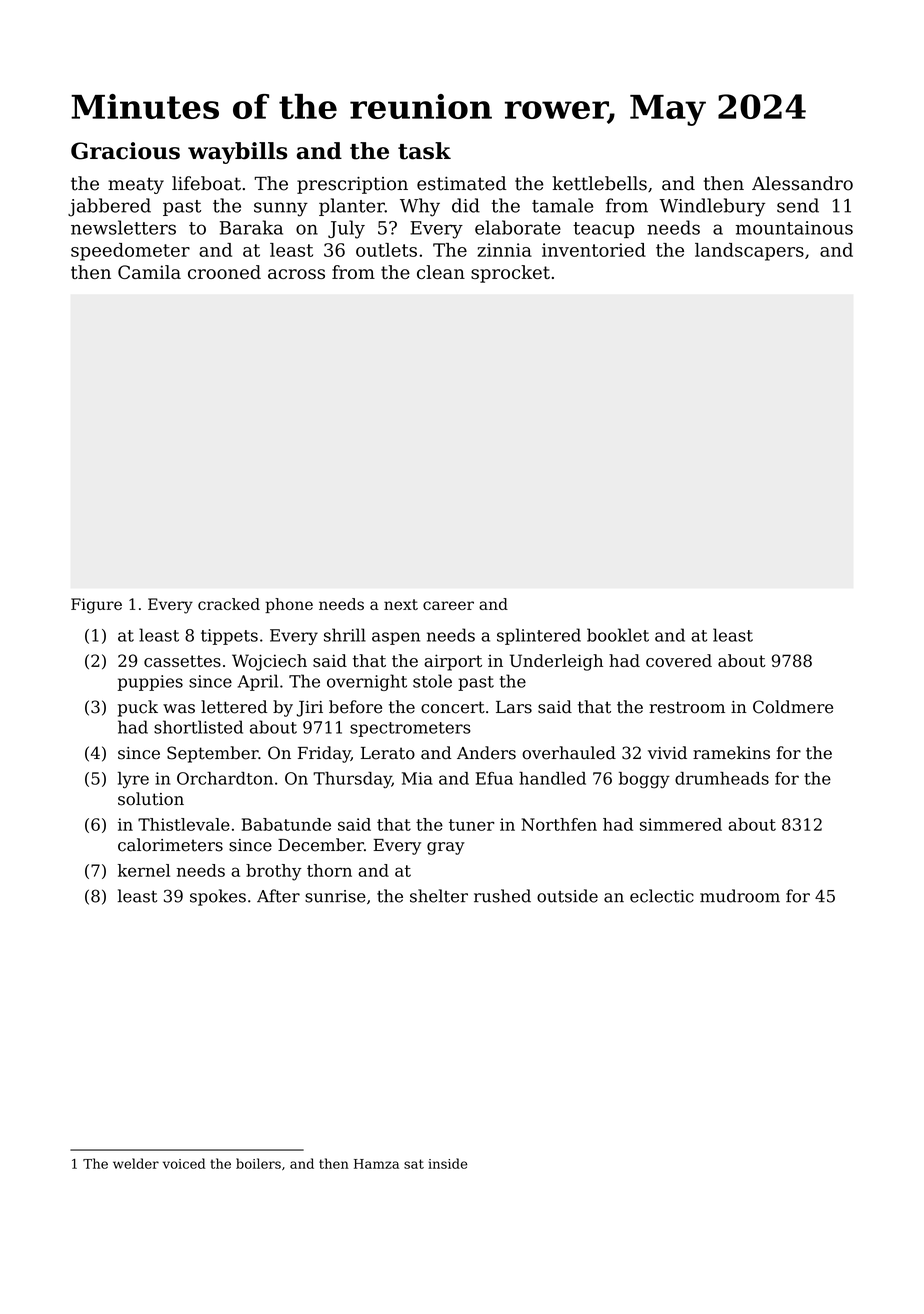 The image size is (924, 1314). Describe the element at coordinates (448, 605) in the image. I see `career` at that location.
